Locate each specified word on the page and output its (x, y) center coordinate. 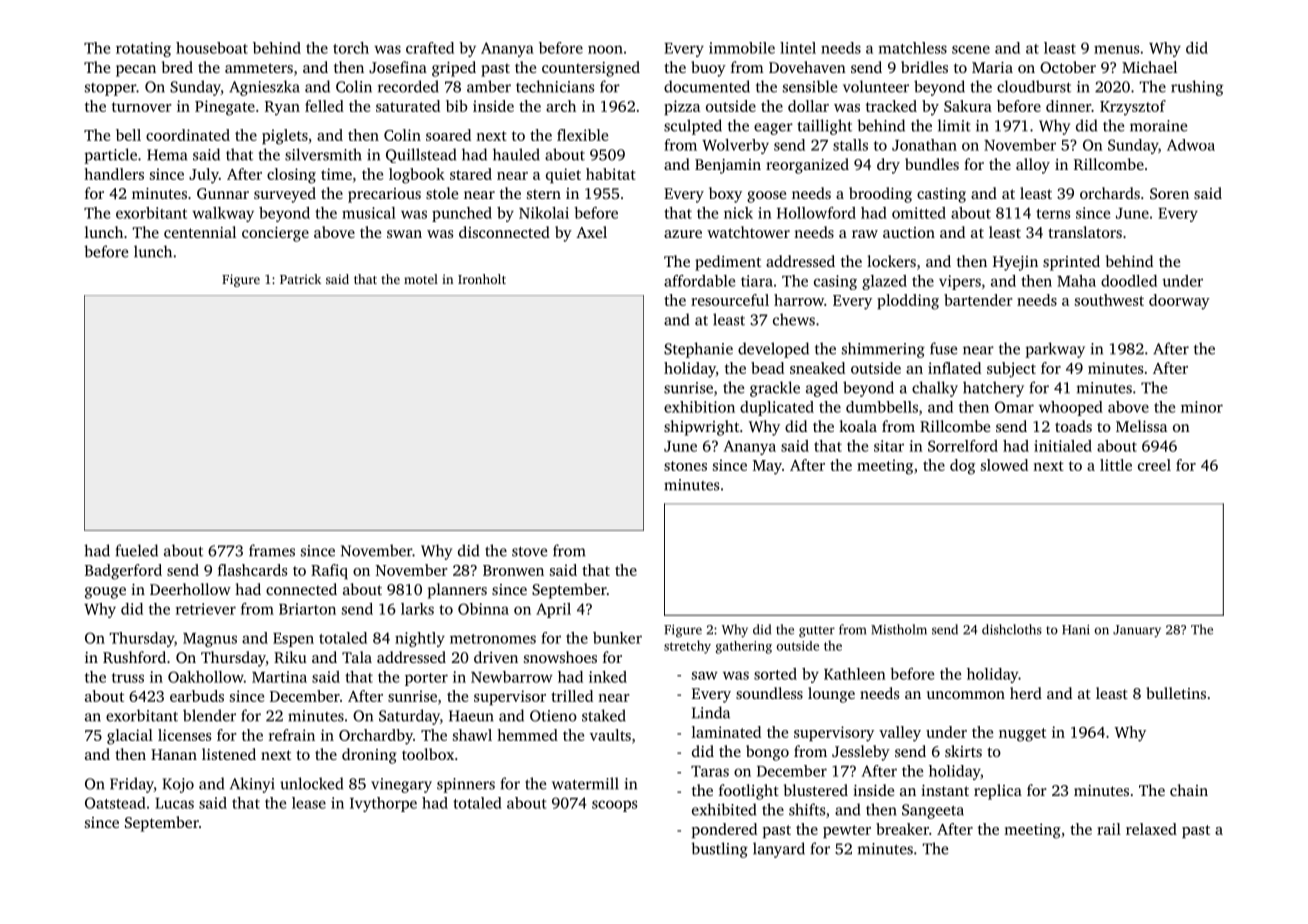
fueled (137, 550)
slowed (1004, 465)
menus (1116, 49)
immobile (742, 48)
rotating (143, 49)
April (553, 610)
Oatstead (115, 803)
